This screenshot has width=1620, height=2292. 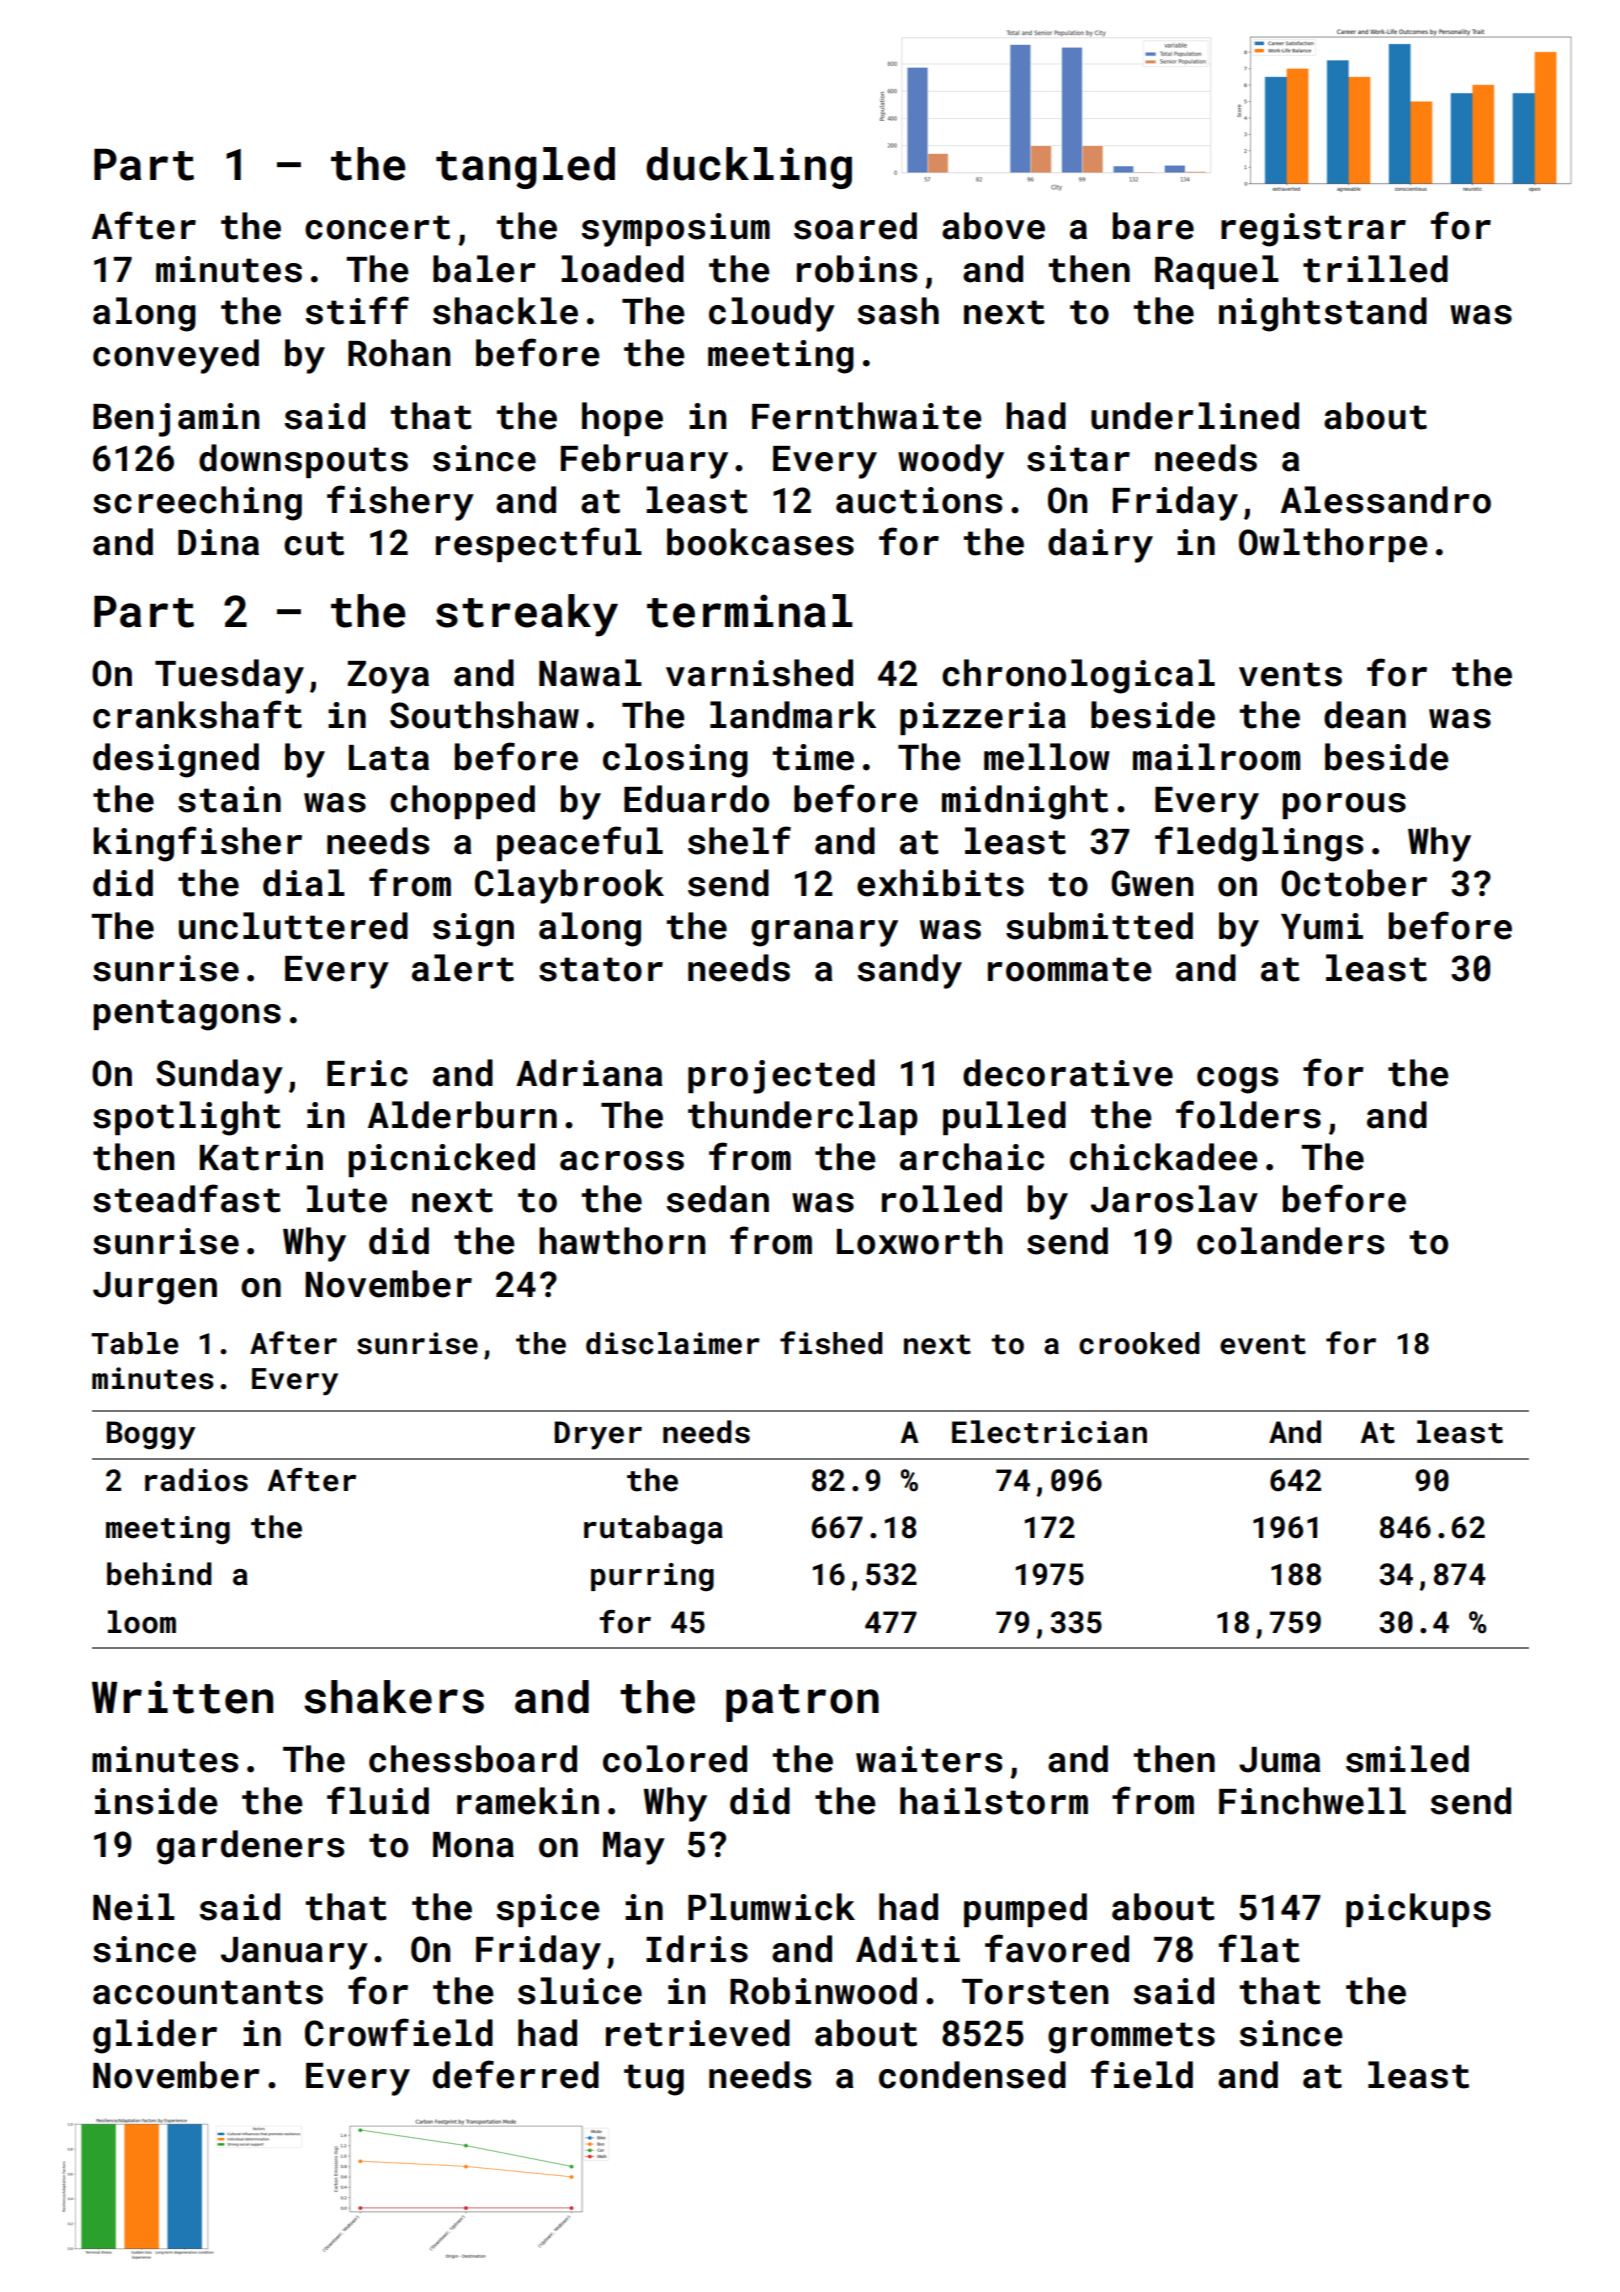 What do you see at coordinates (1407, 1759) in the screenshot?
I see `smiled` at bounding box center [1407, 1759].
